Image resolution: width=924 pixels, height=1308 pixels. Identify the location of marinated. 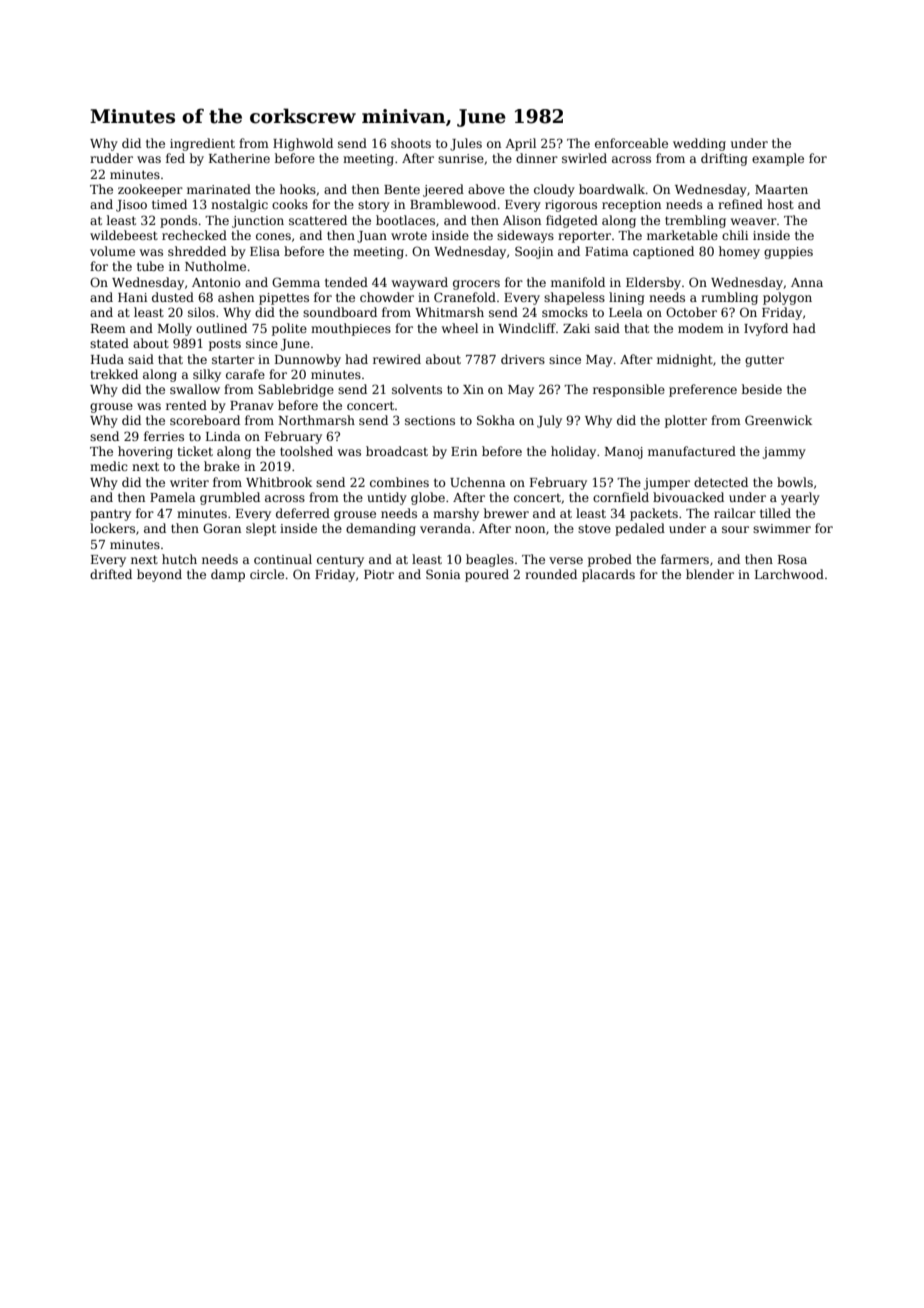
(219, 189).
